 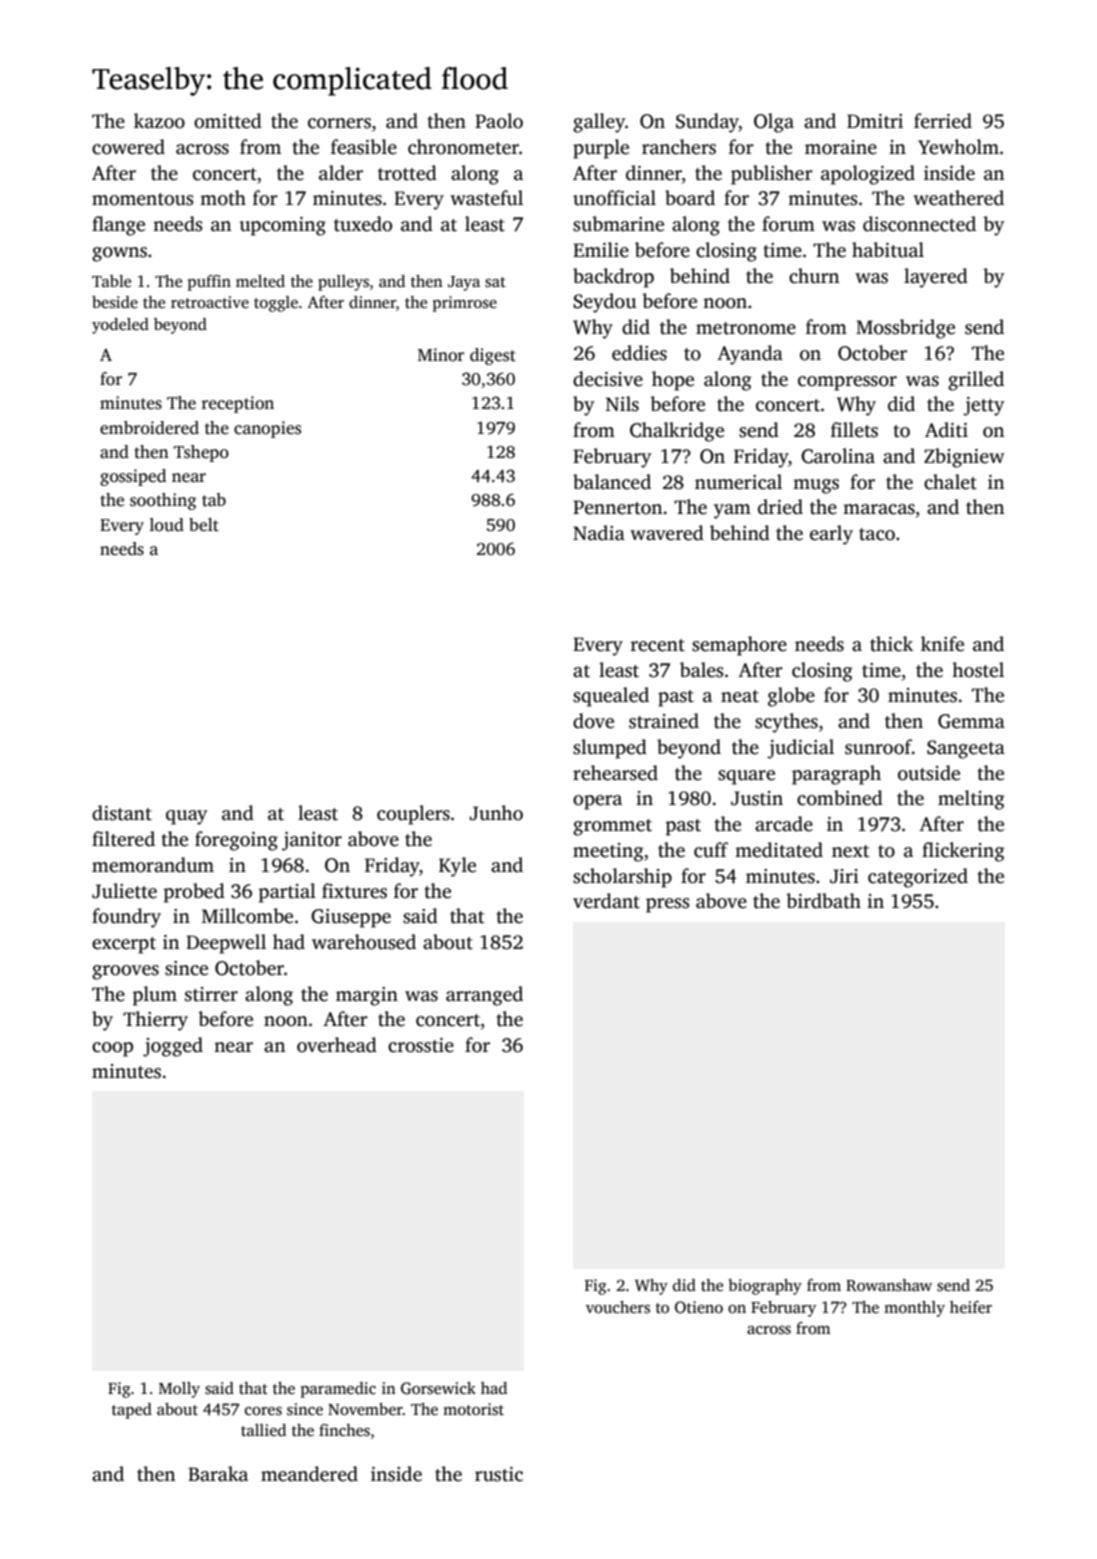 What do you see at coordinates (341, 173) in the screenshot?
I see `alder` at bounding box center [341, 173].
